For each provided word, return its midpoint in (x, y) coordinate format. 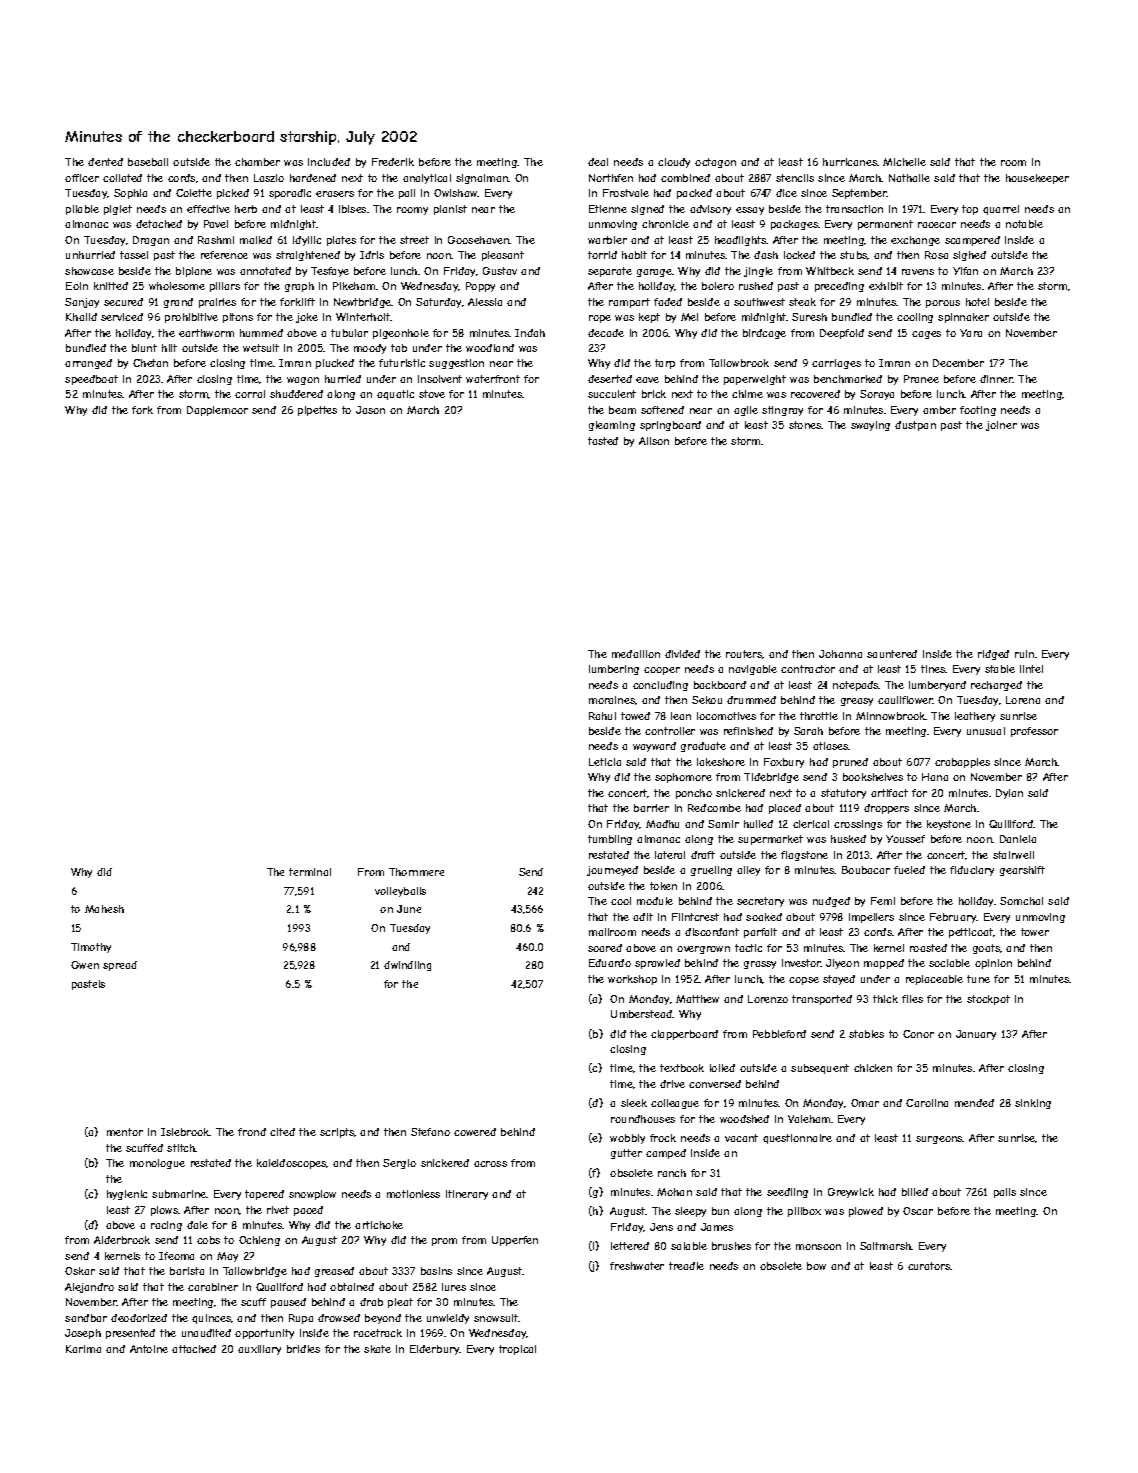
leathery (975, 717)
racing (166, 1226)
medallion (636, 654)
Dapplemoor (217, 411)
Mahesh (104, 909)
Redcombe (714, 808)
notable (1024, 224)
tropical (517, 1350)
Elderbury (435, 1350)
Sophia (130, 194)
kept (649, 318)
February (953, 918)
